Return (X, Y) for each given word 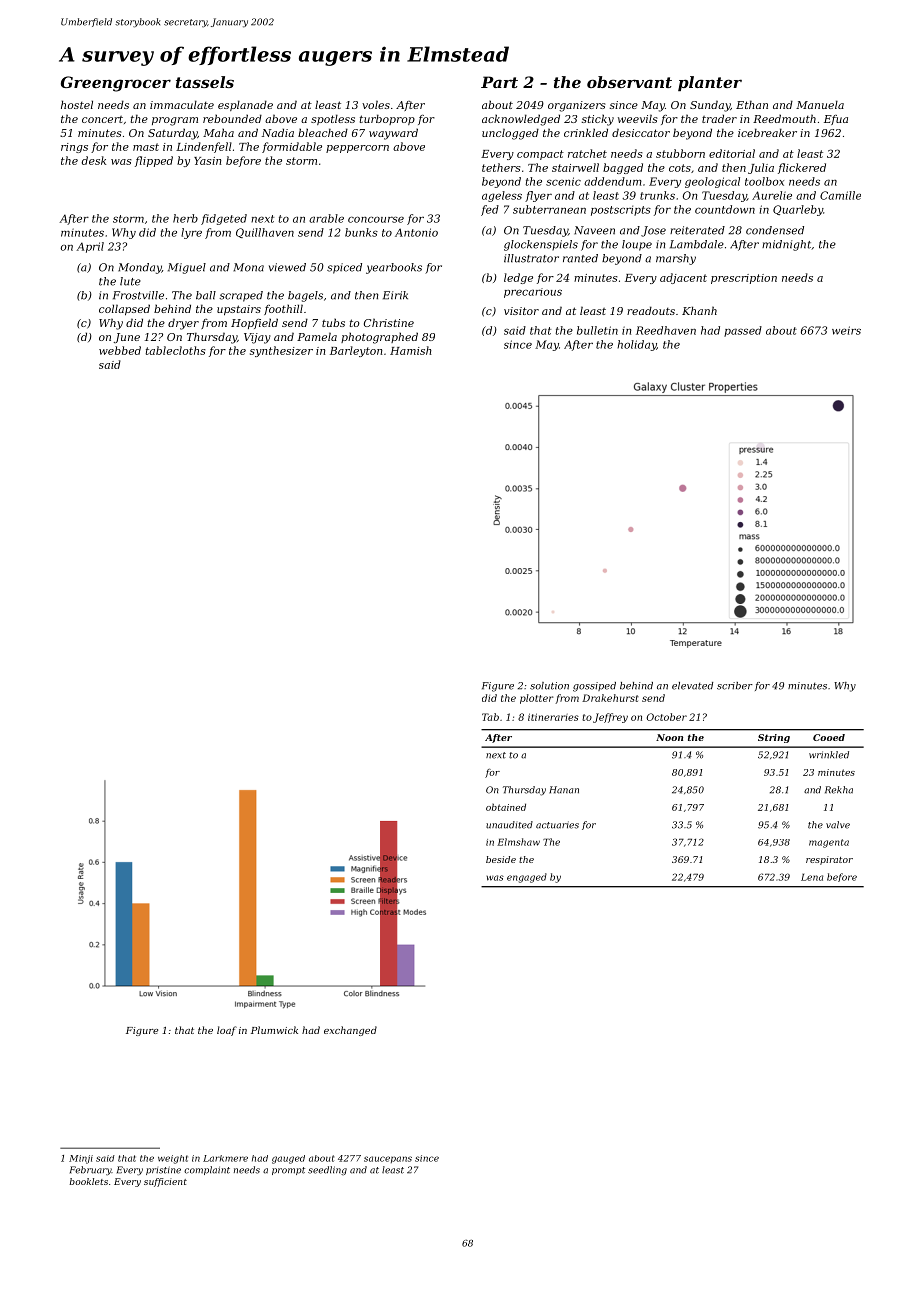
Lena (812, 877)
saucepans (388, 1159)
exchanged (350, 1031)
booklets (88, 1181)
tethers (501, 167)
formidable (292, 147)
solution (549, 686)
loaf (227, 1031)
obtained (506, 807)
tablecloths (175, 350)
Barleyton (356, 351)
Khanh (699, 310)
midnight (786, 245)
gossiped (594, 687)
